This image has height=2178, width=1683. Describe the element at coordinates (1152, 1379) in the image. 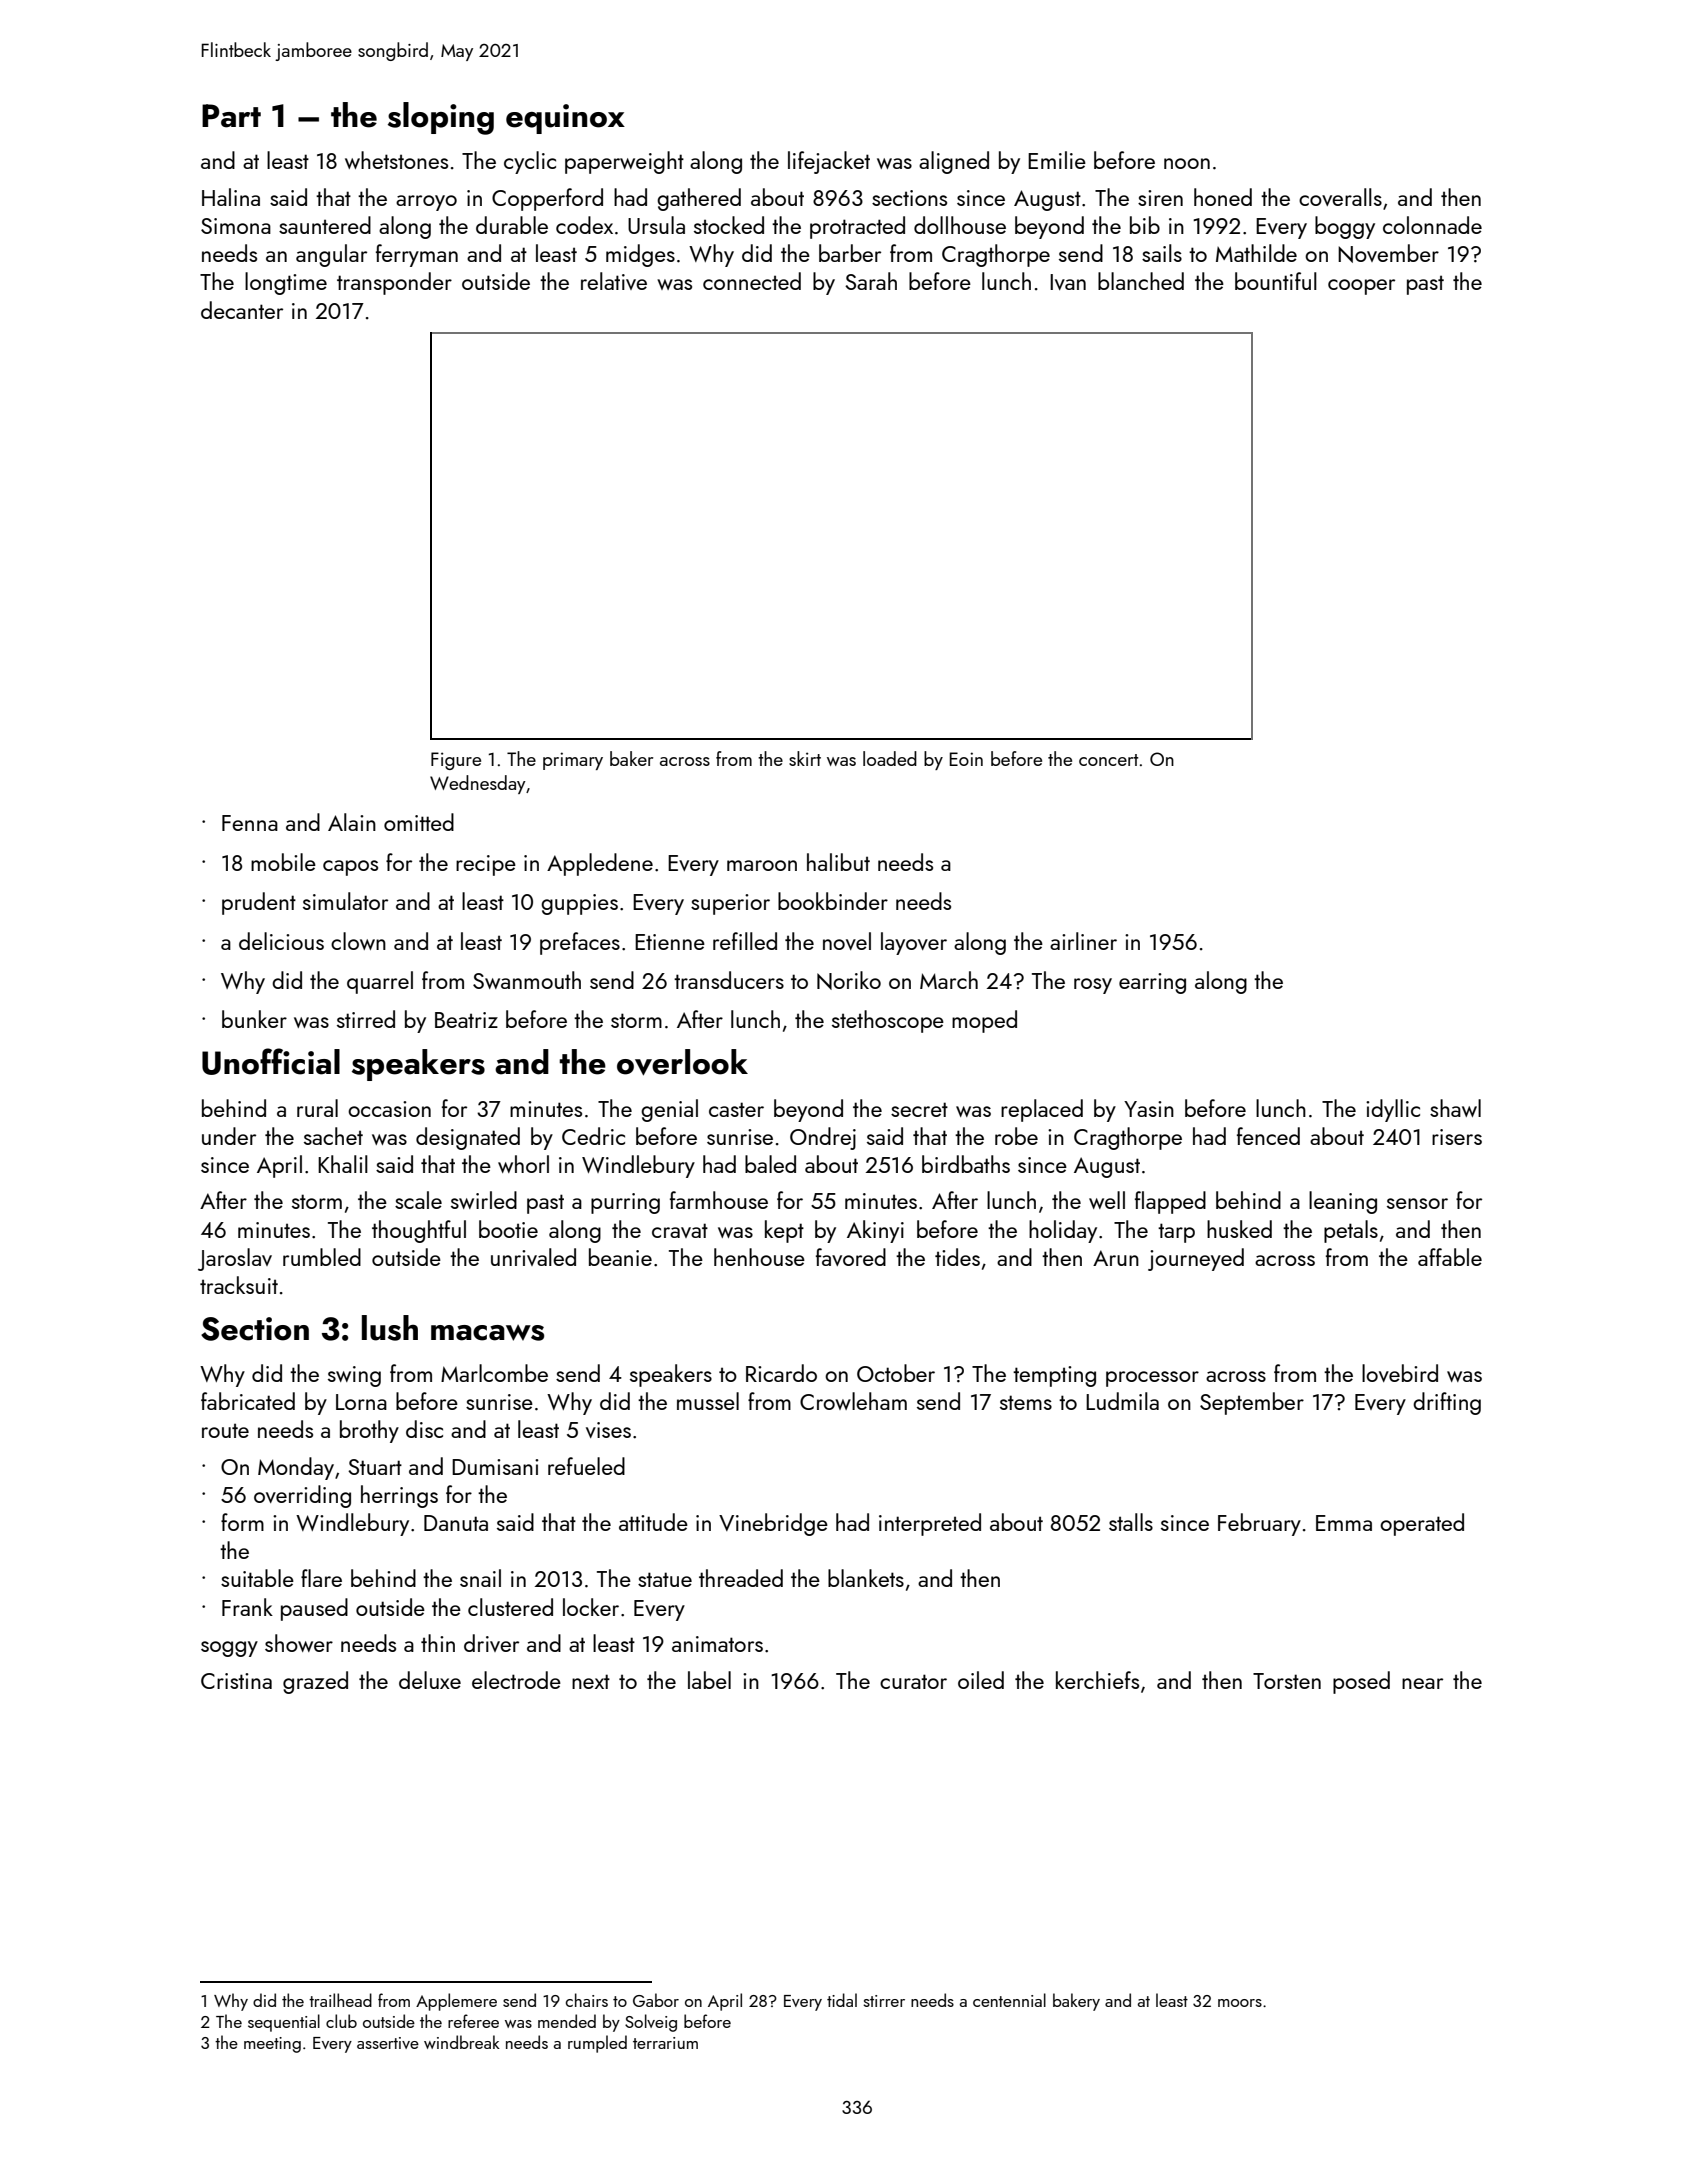

I see `processor` at that location.
